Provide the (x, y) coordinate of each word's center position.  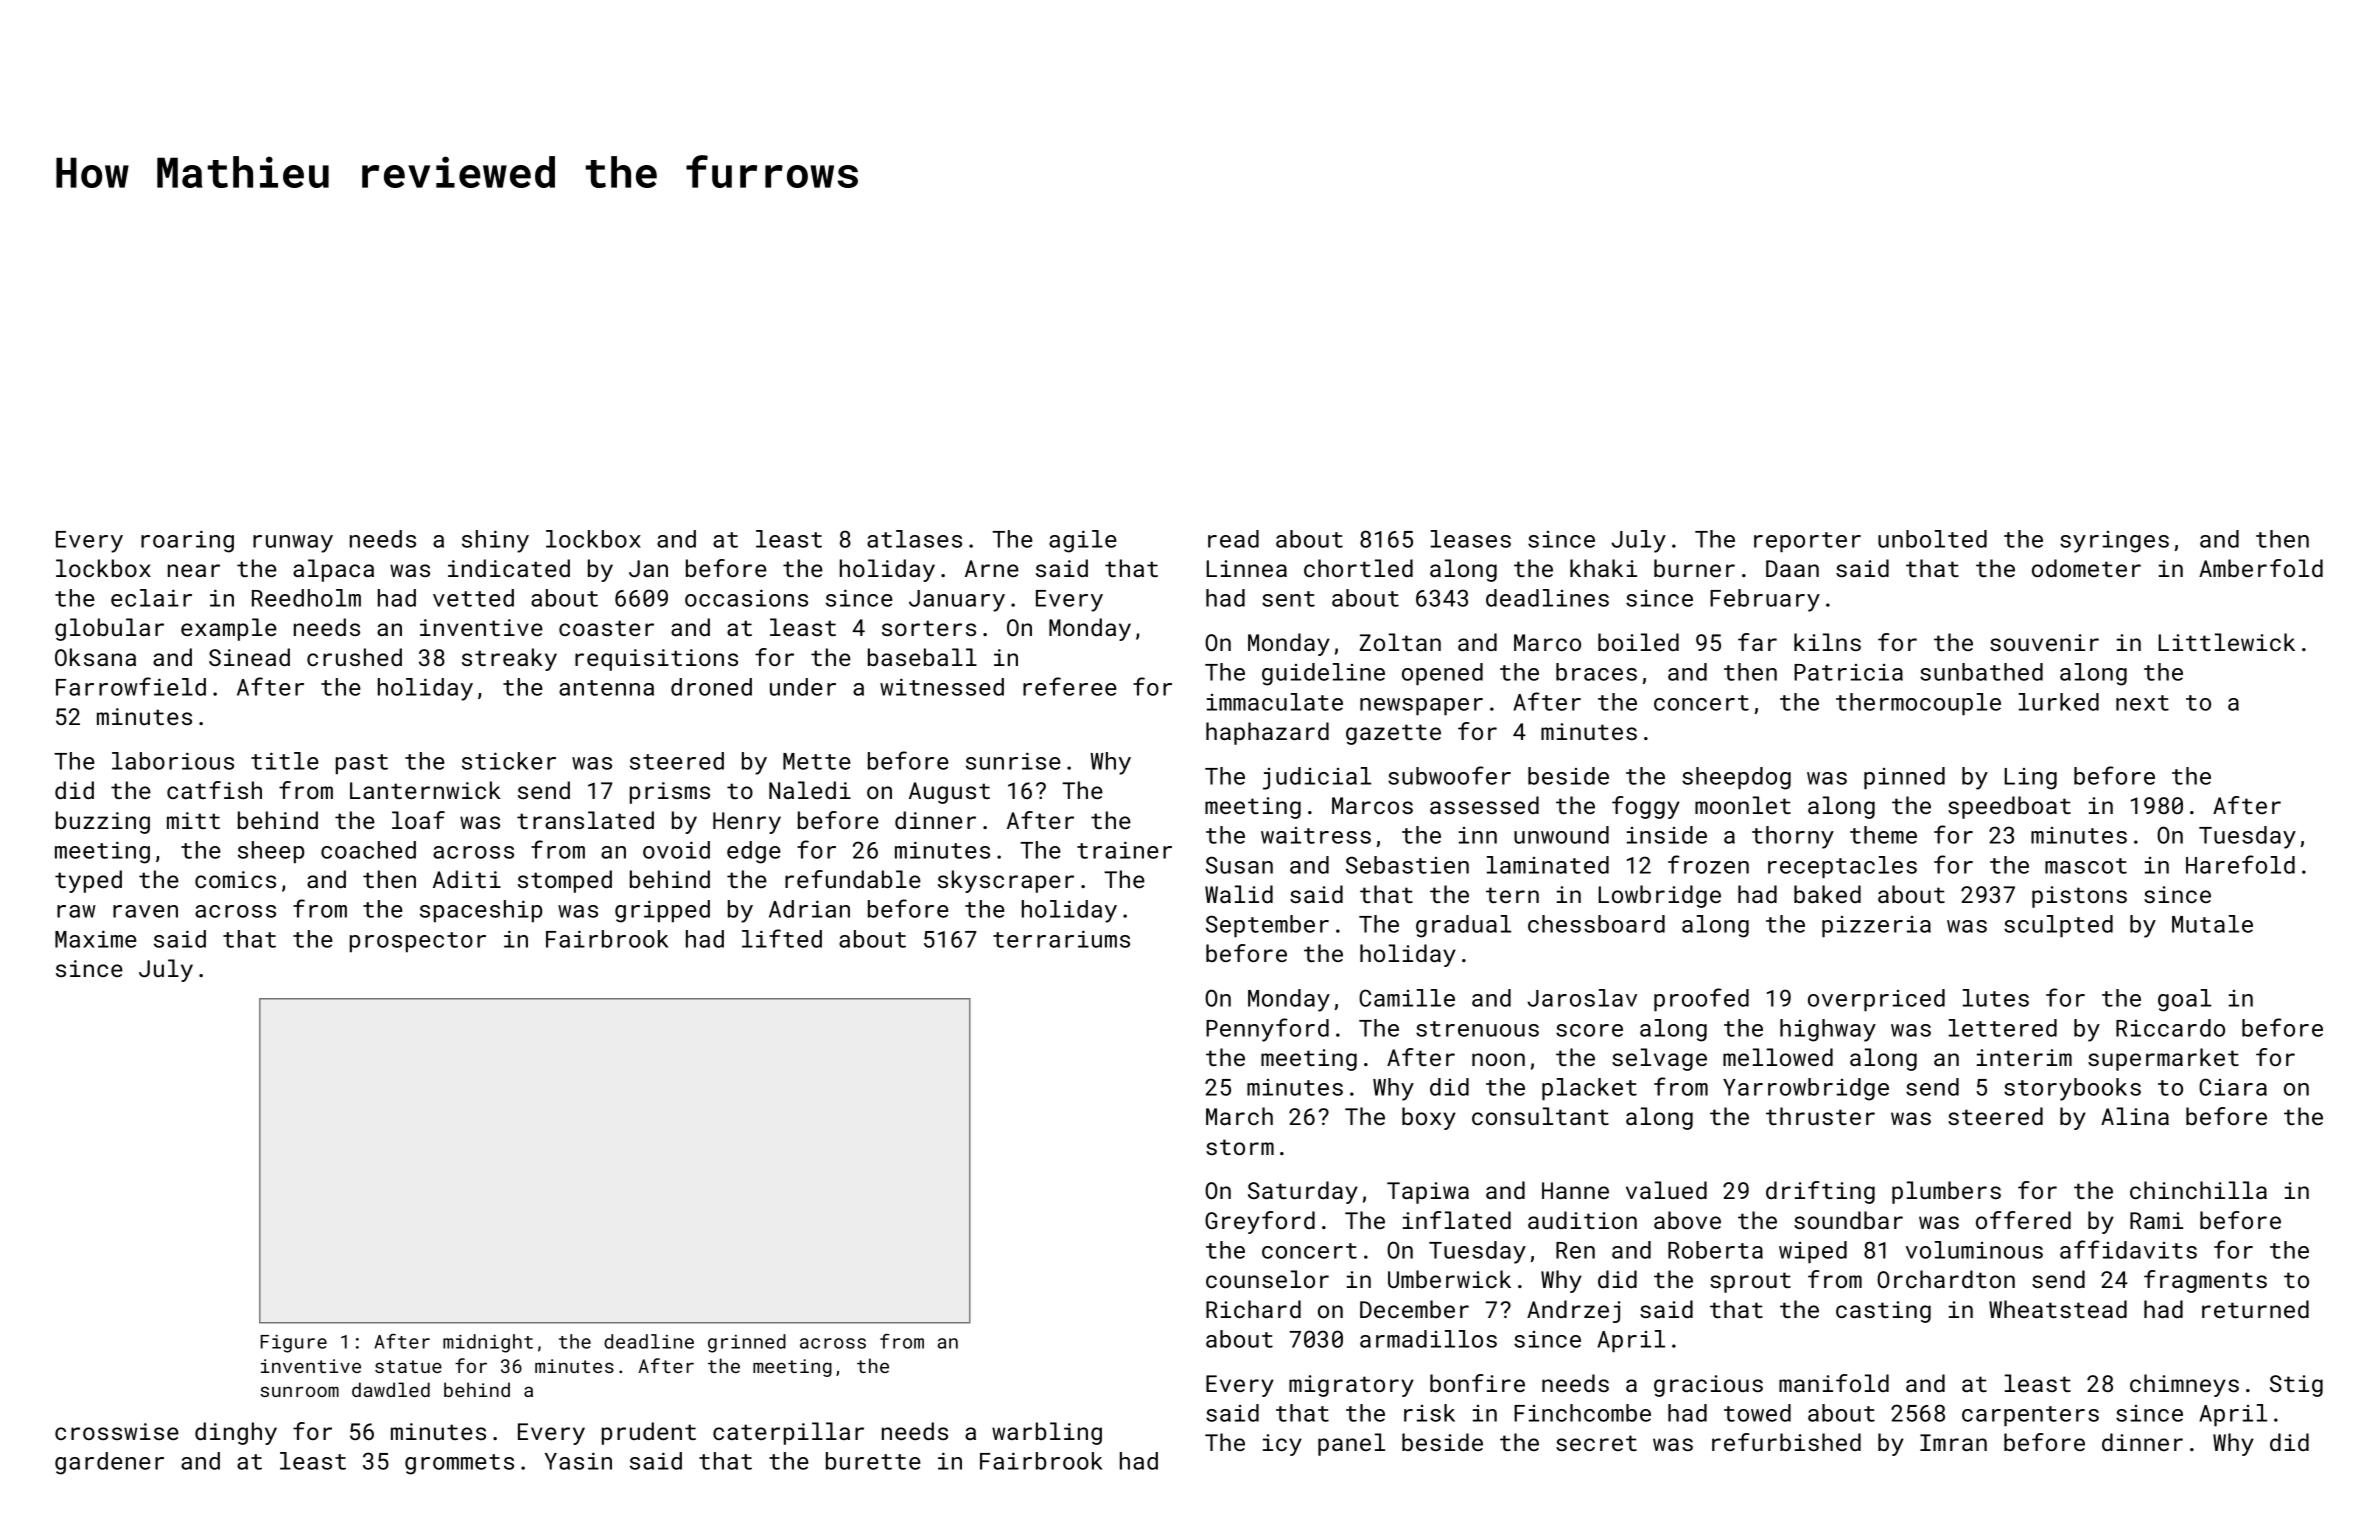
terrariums (1061, 939)
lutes (1996, 998)
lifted (782, 938)
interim (2024, 1057)
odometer (2086, 568)
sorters (929, 628)
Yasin (578, 1461)
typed (88, 881)
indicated (509, 568)
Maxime (96, 939)
